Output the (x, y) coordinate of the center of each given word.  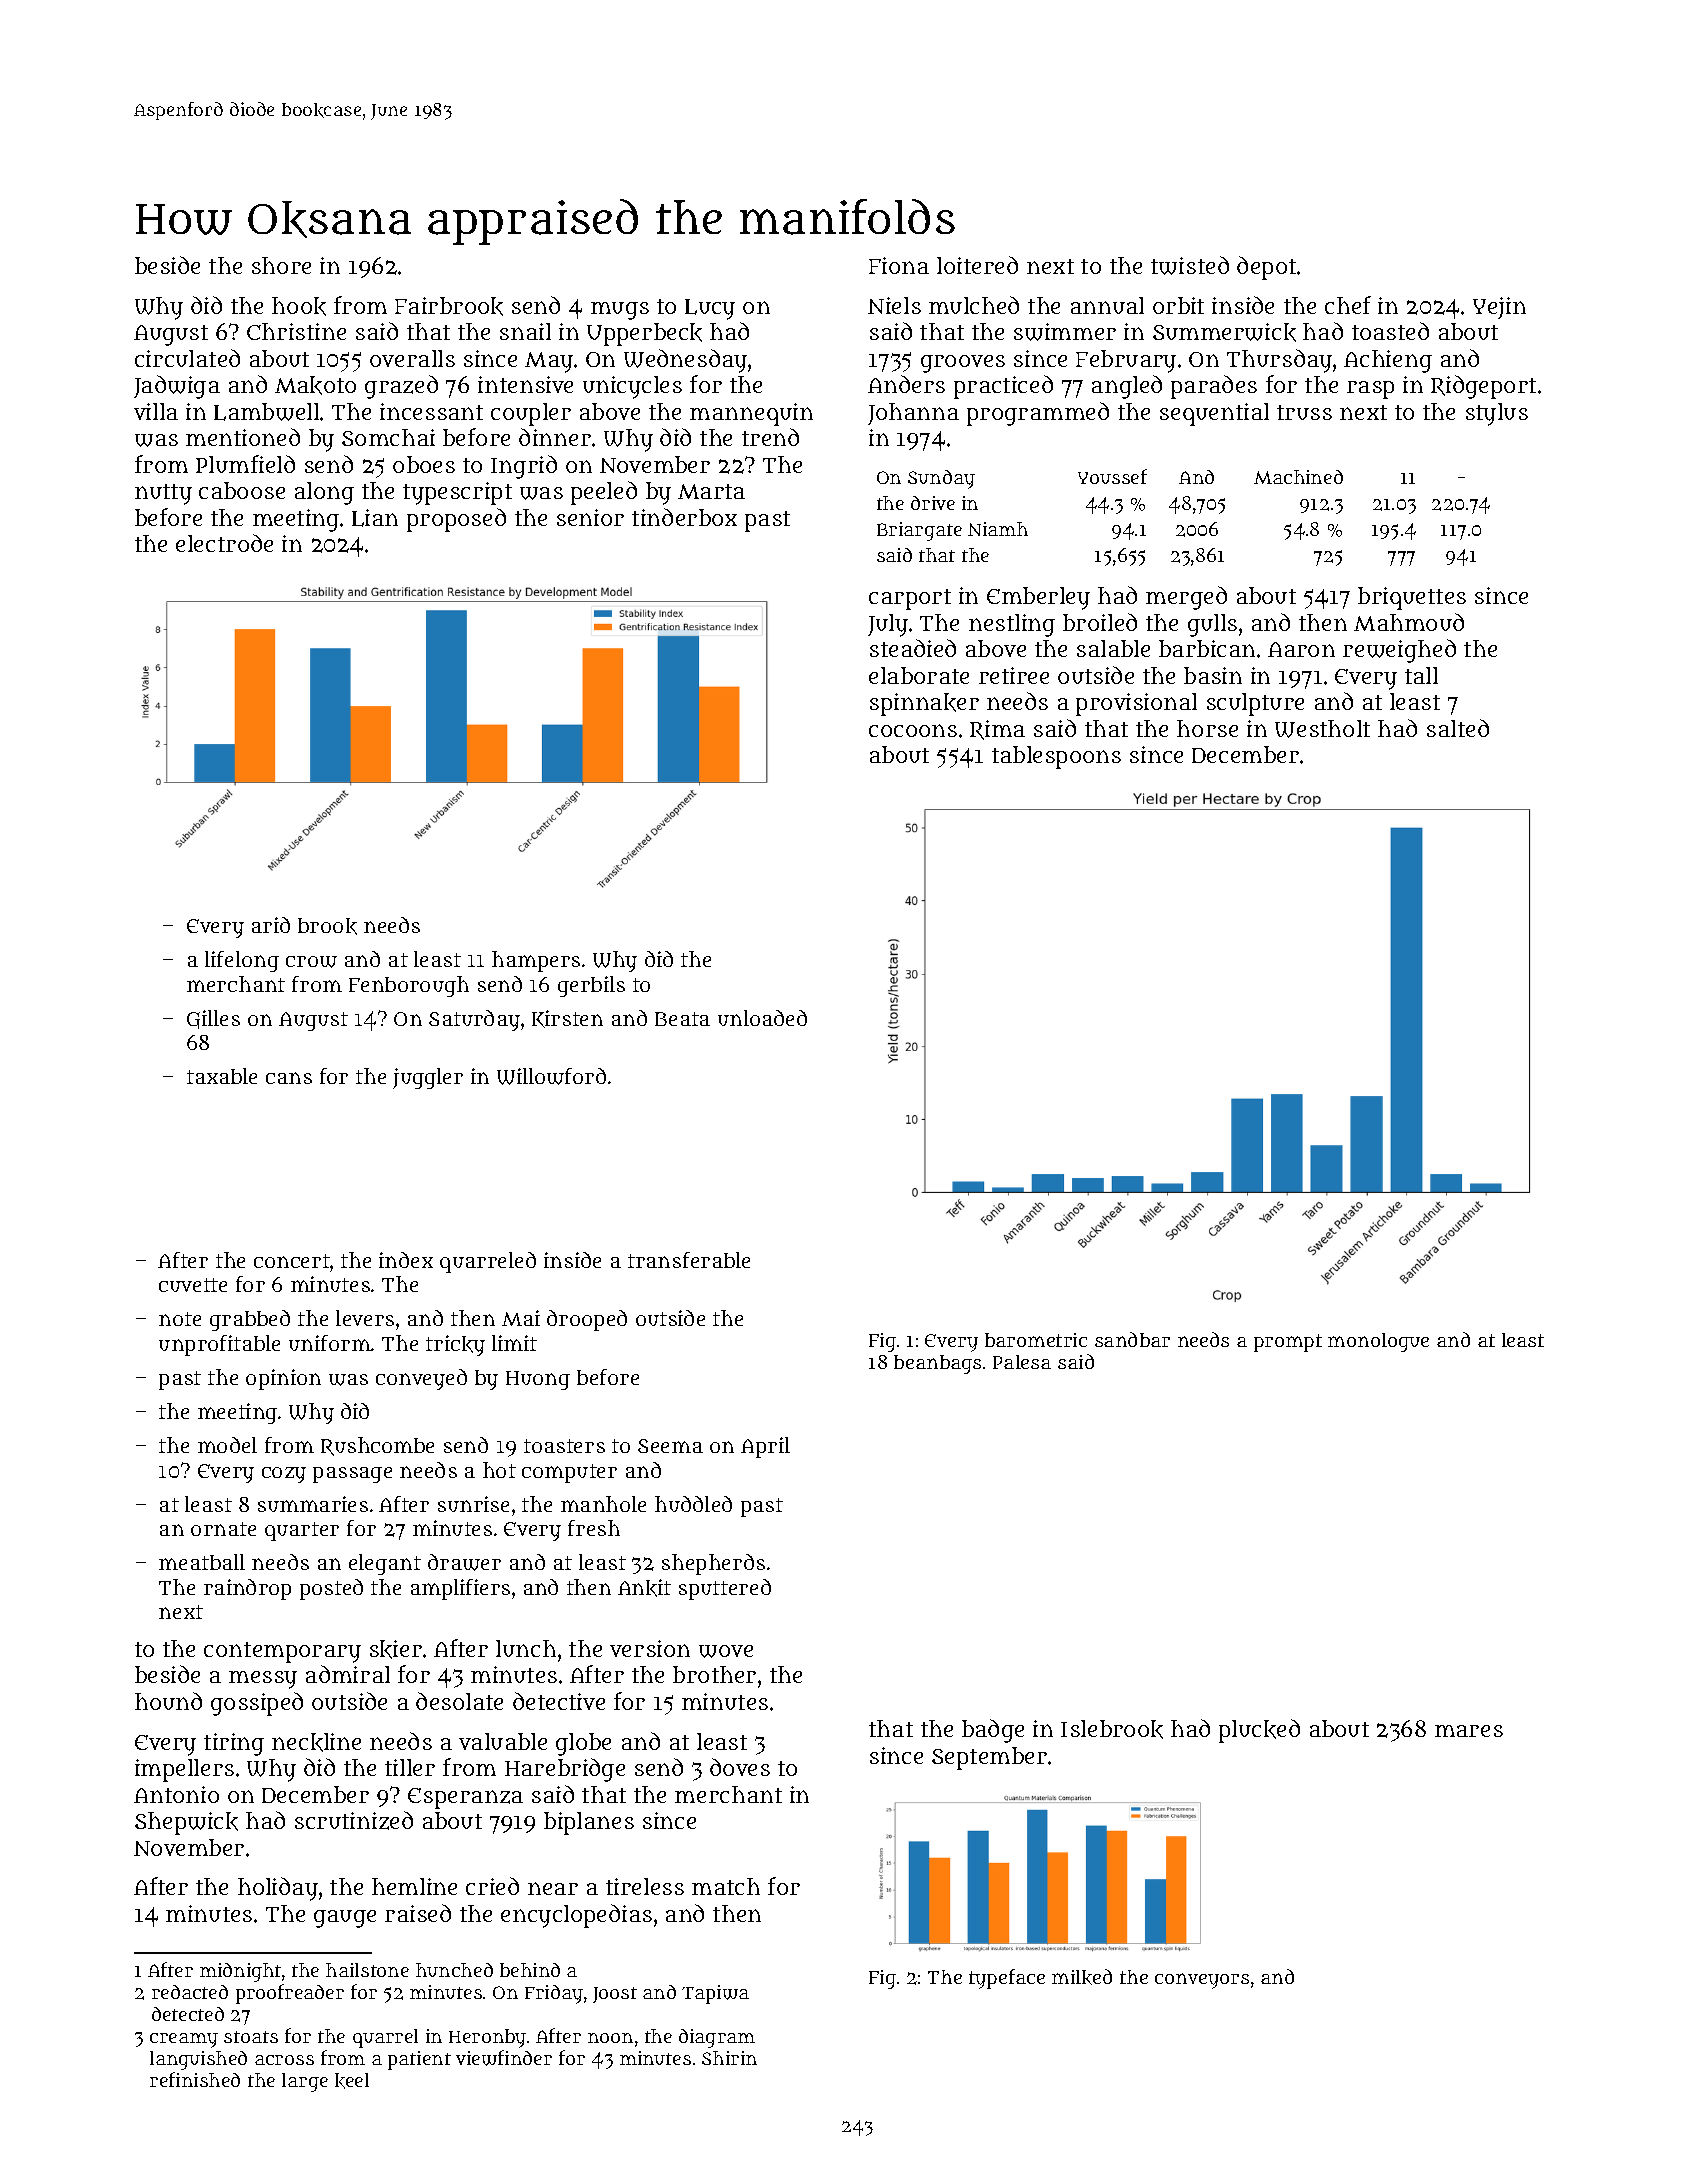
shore (281, 265)
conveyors (1202, 1981)
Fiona (899, 265)
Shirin (729, 2058)
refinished (195, 2079)
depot (1266, 268)
